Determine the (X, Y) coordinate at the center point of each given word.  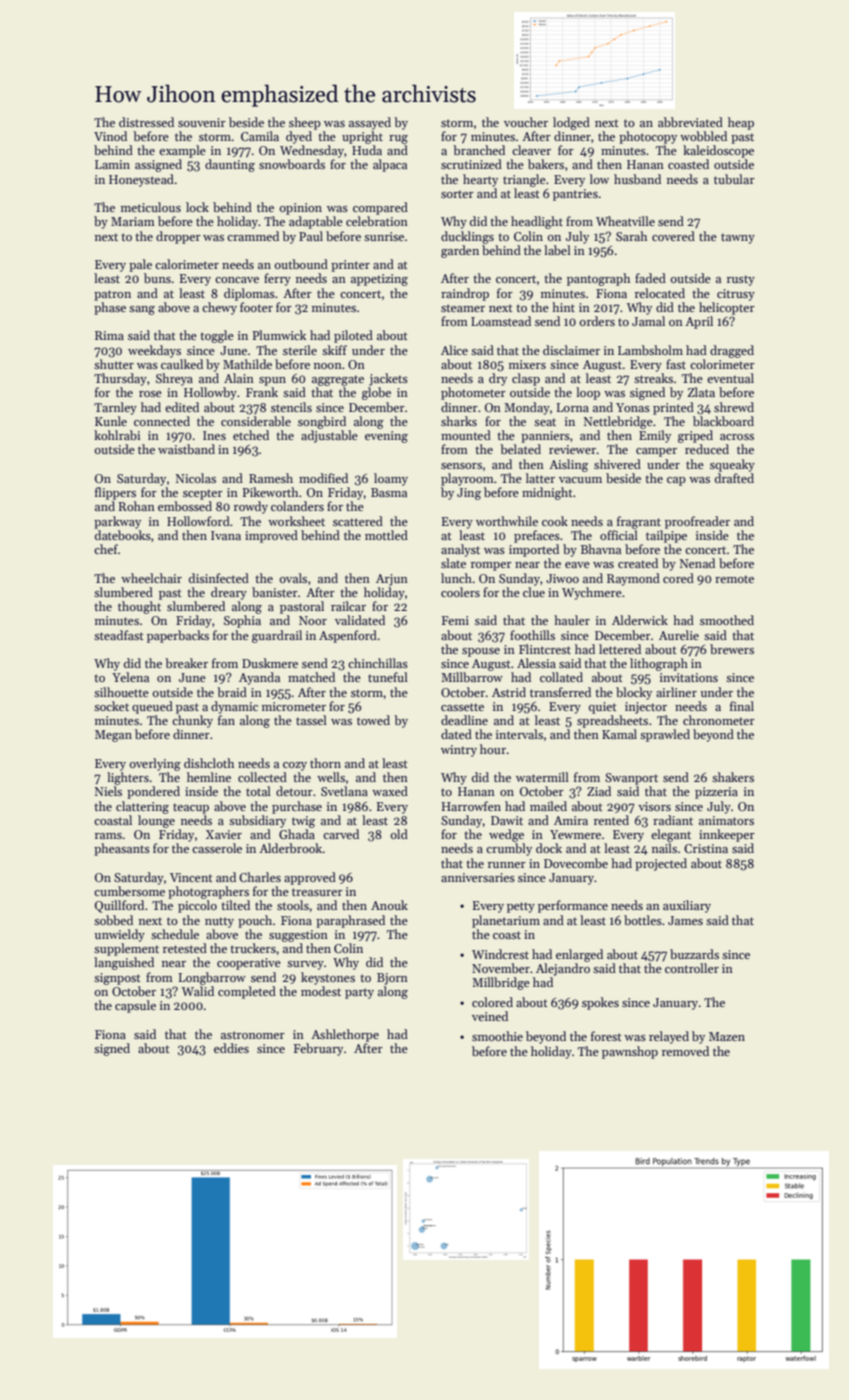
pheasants (122, 849)
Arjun (392, 580)
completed (247, 992)
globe (376, 393)
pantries (575, 195)
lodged (571, 123)
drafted (734, 478)
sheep (305, 123)
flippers (115, 493)
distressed (146, 122)
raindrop (465, 294)
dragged (732, 351)
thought (139, 607)
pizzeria (716, 793)
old (399, 834)
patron (112, 295)
